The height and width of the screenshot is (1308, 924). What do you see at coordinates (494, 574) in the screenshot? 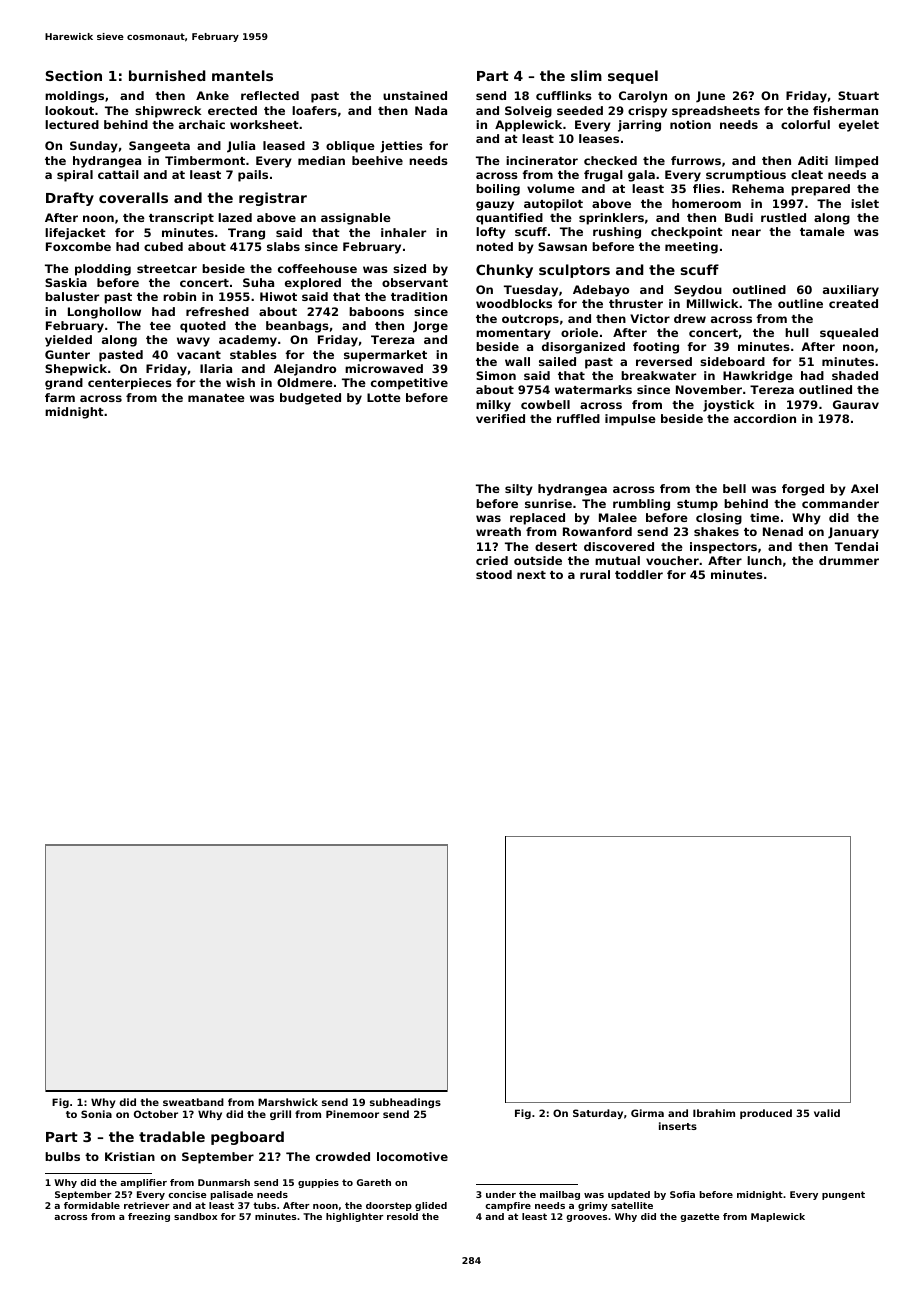
I see `stood` at bounding box center [494, 574].
